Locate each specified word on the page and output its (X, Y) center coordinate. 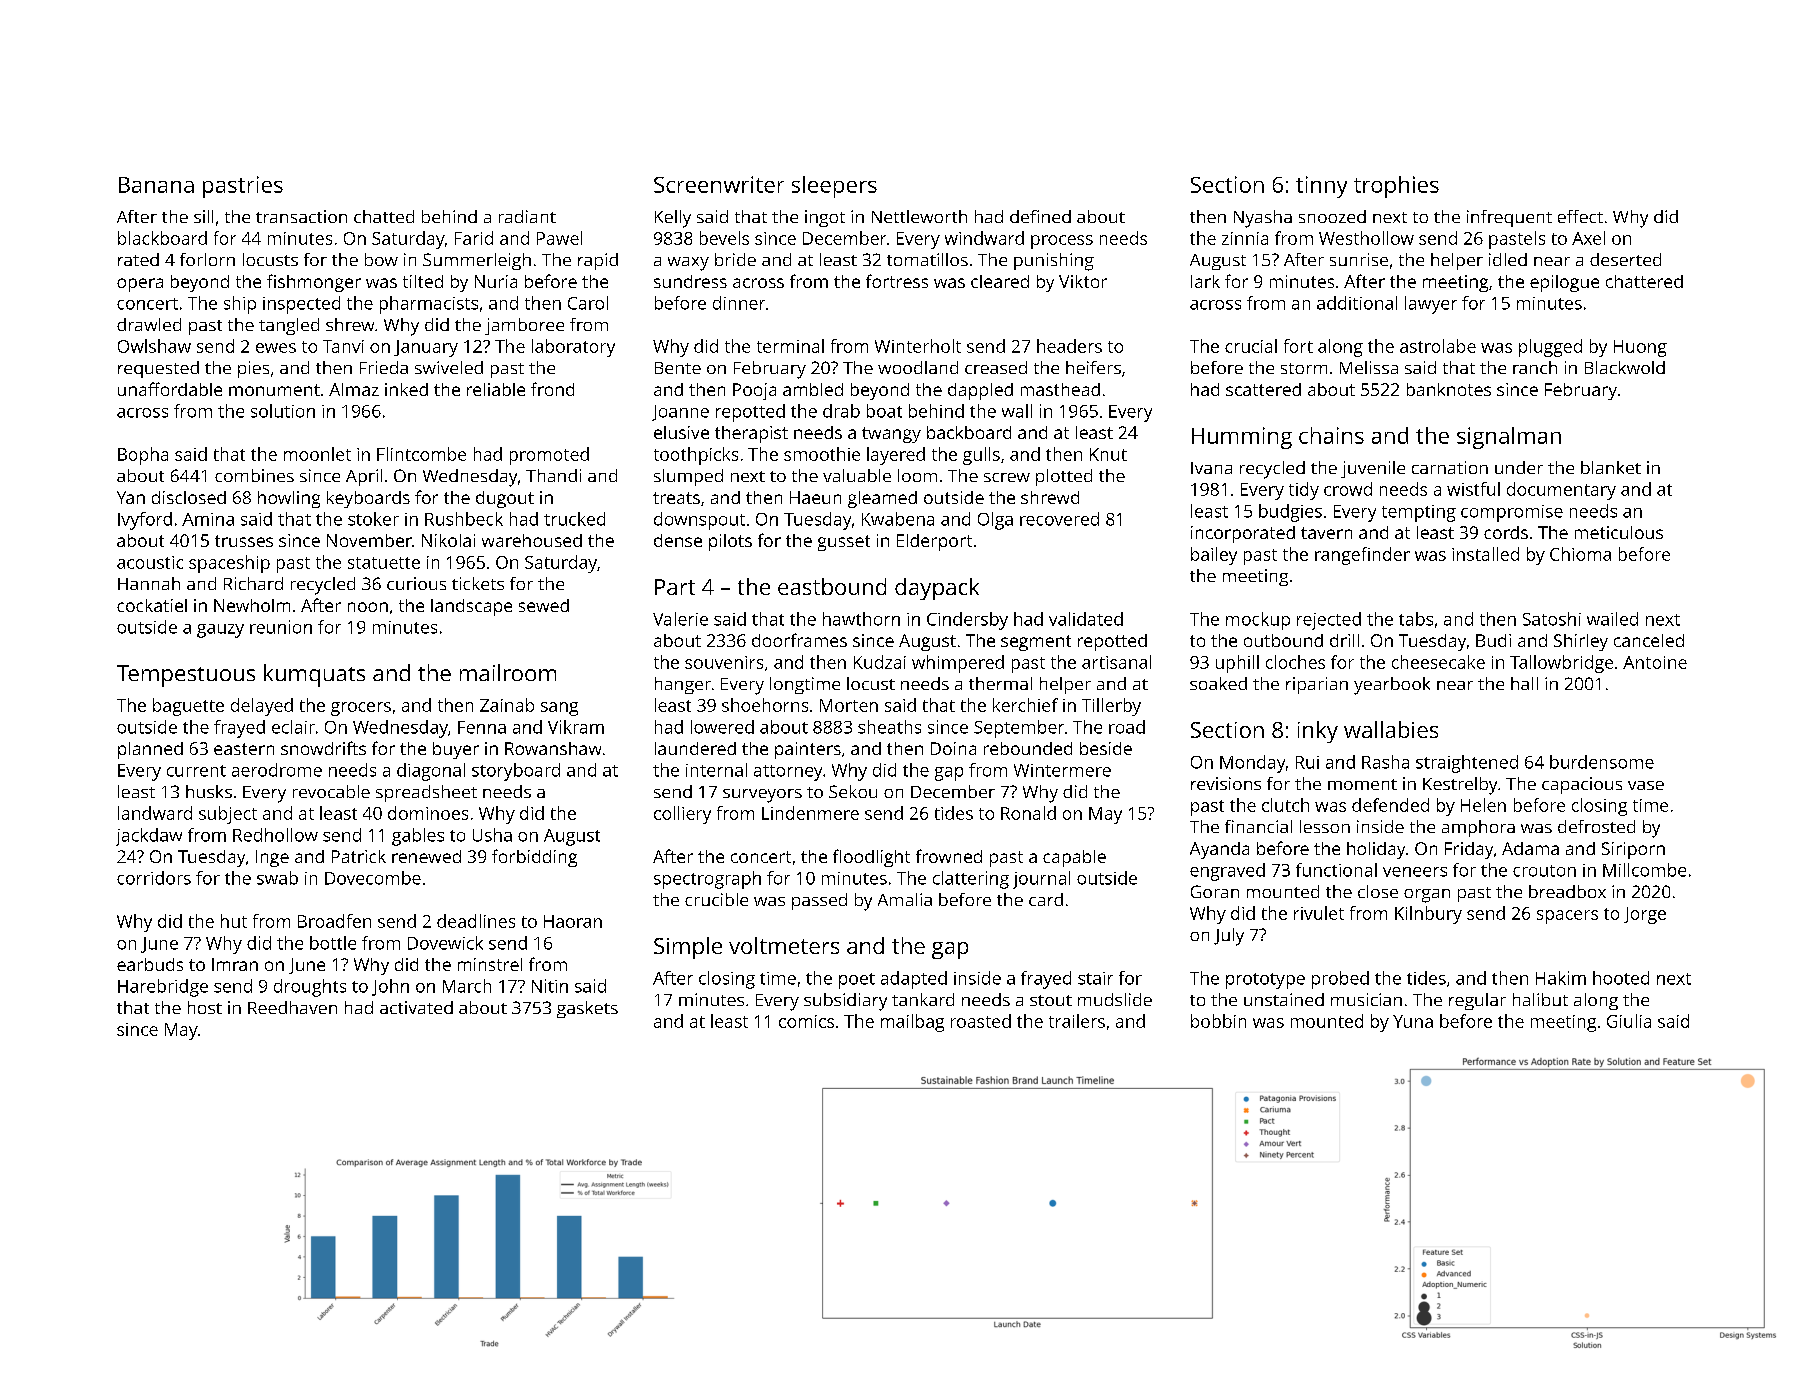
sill (203, 216)
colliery (682, 815)
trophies (1396, 187)
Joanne (680, 413)
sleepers (834, 187)
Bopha (143, 456)
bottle (333, 943)
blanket (1611, 467)
